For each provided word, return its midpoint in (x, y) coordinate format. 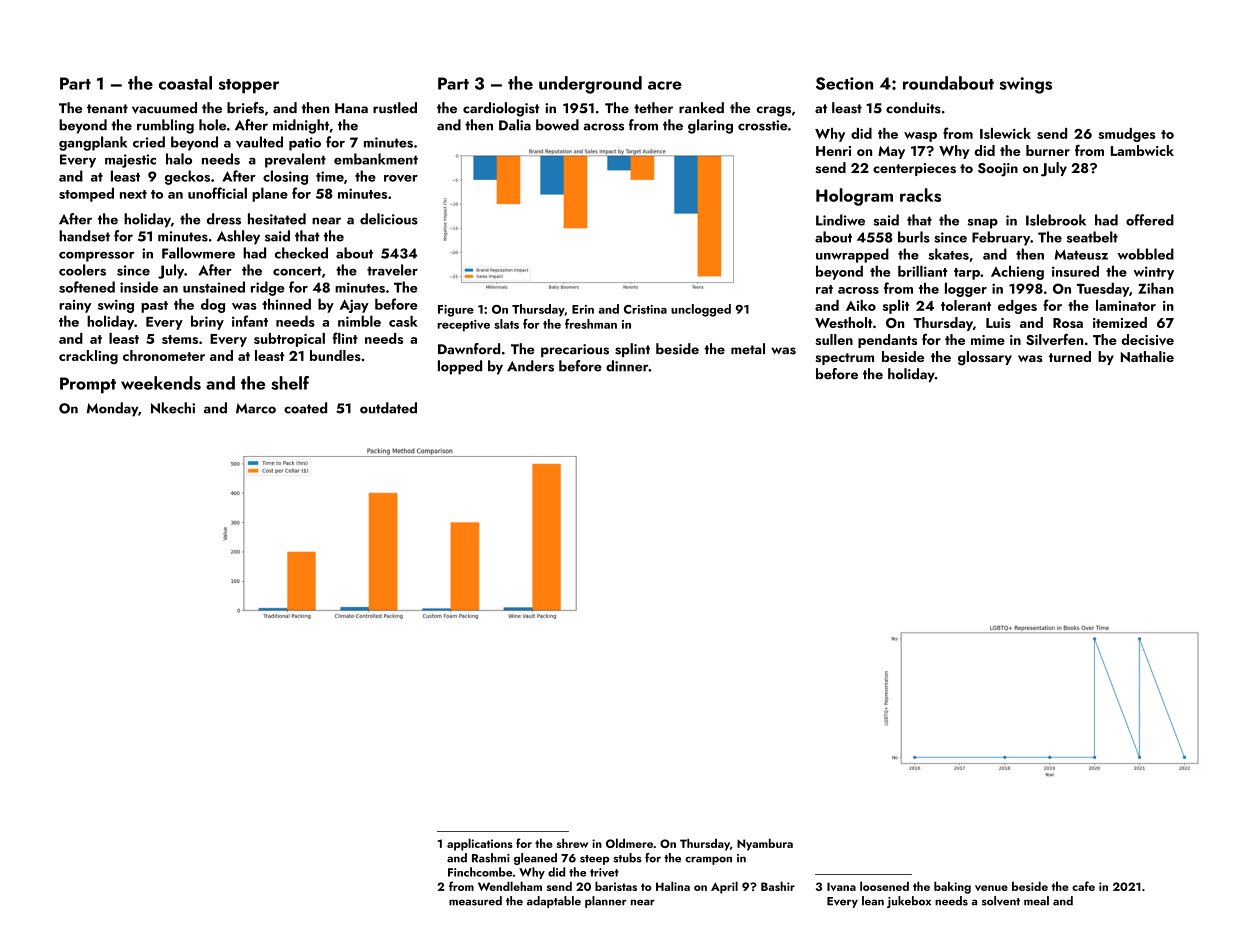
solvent (1001, 901)
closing (285, 177)
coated (305, 408)
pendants (887, 341)
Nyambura (765, 844)
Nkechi (173, 408)
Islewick (1005, 133)
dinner (627, 366)
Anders (530, 366)
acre (665, 85)
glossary (985, 358)
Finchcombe (480, 872)
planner (606, 902)
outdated (388, 408)
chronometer (164, 355)
